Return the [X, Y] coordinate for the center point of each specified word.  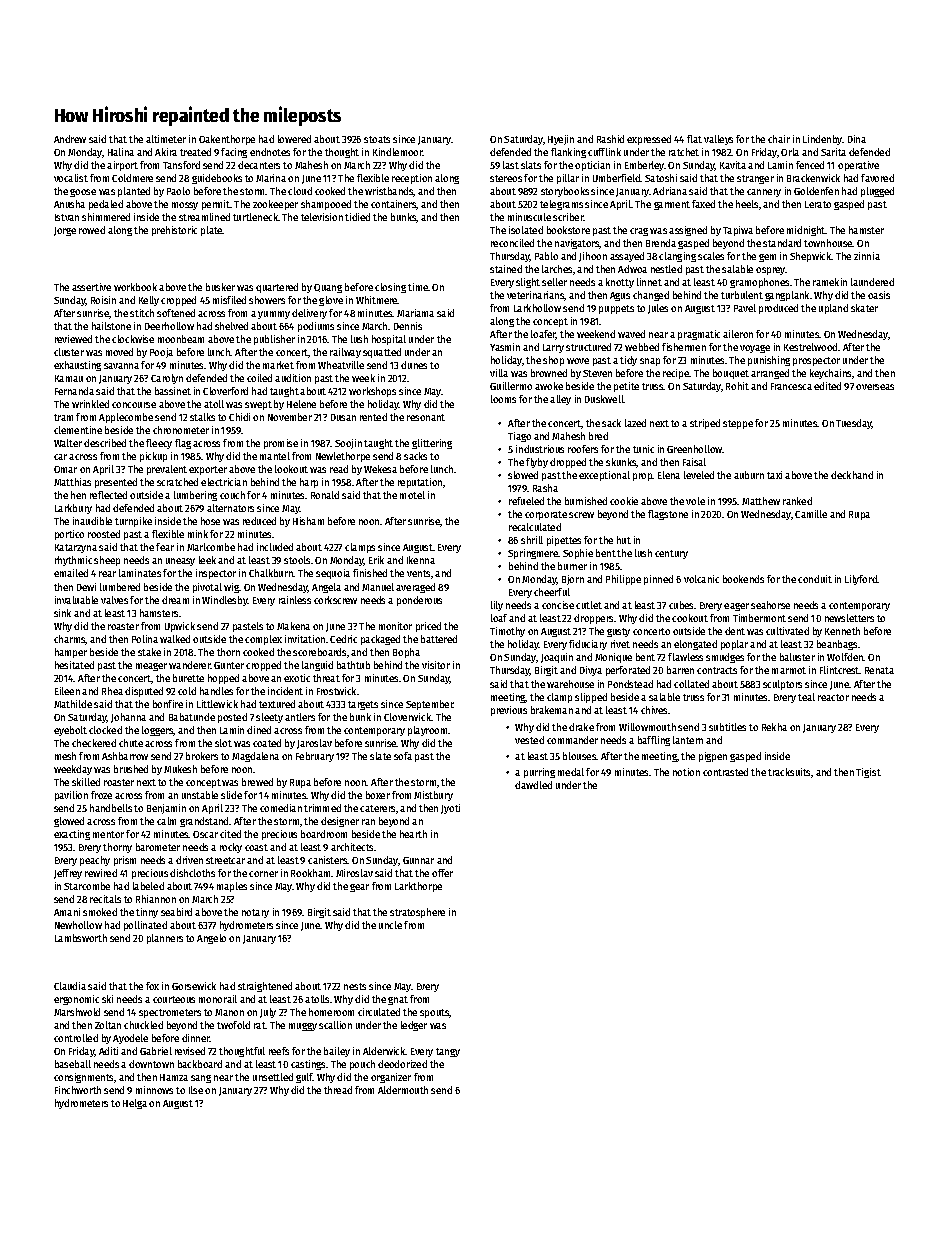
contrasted [725, 772]
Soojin [348, 444]
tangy [448, 1052]
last [511, 165]
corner [263, 874]
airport [122, 166]
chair [779, 139]
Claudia [70, 986]
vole [695, 501]
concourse [134, 405]
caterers [377, 808]
